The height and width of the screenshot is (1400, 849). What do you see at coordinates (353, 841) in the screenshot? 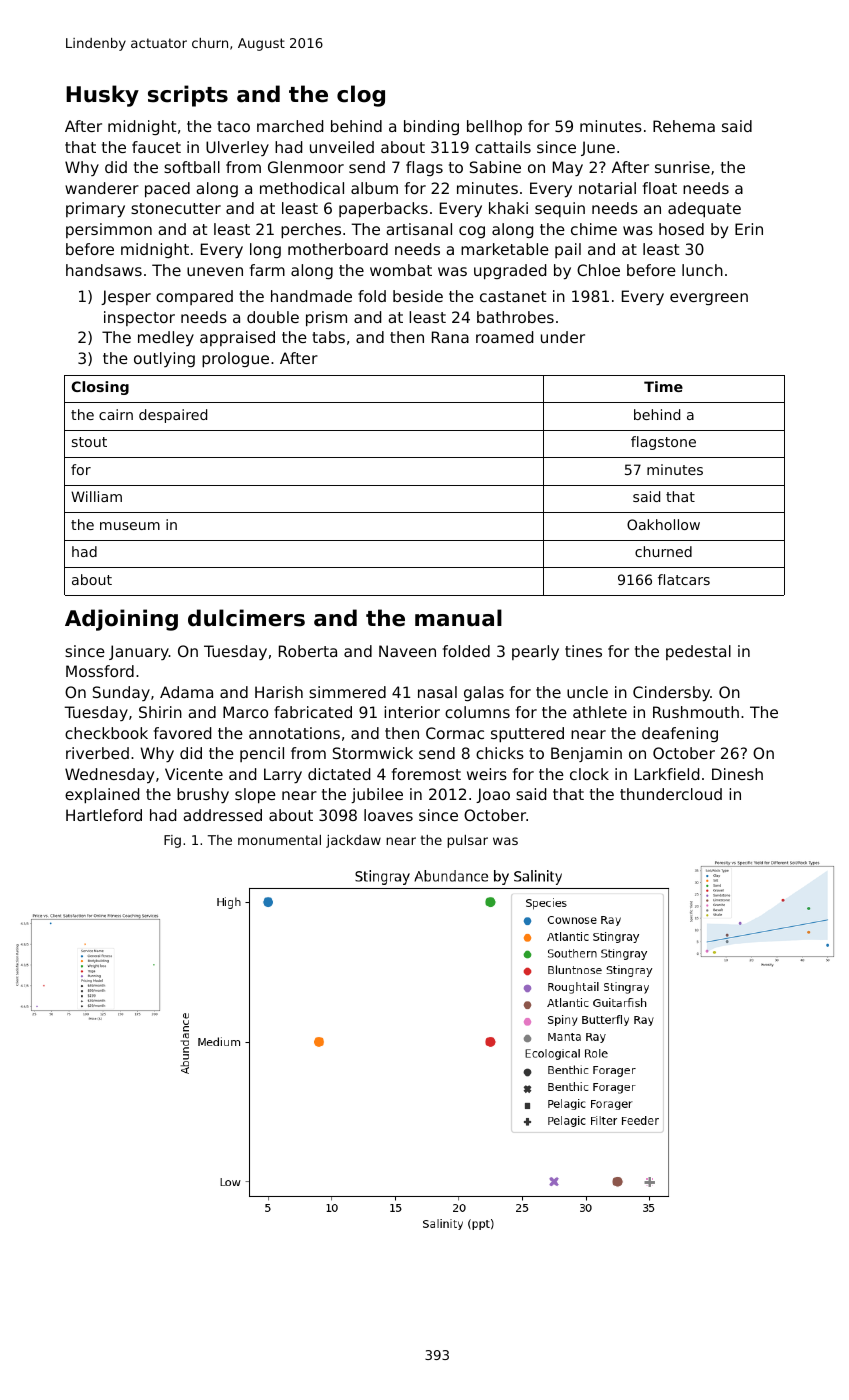
I see `jackdaw` at bounding box center [353, 841].
